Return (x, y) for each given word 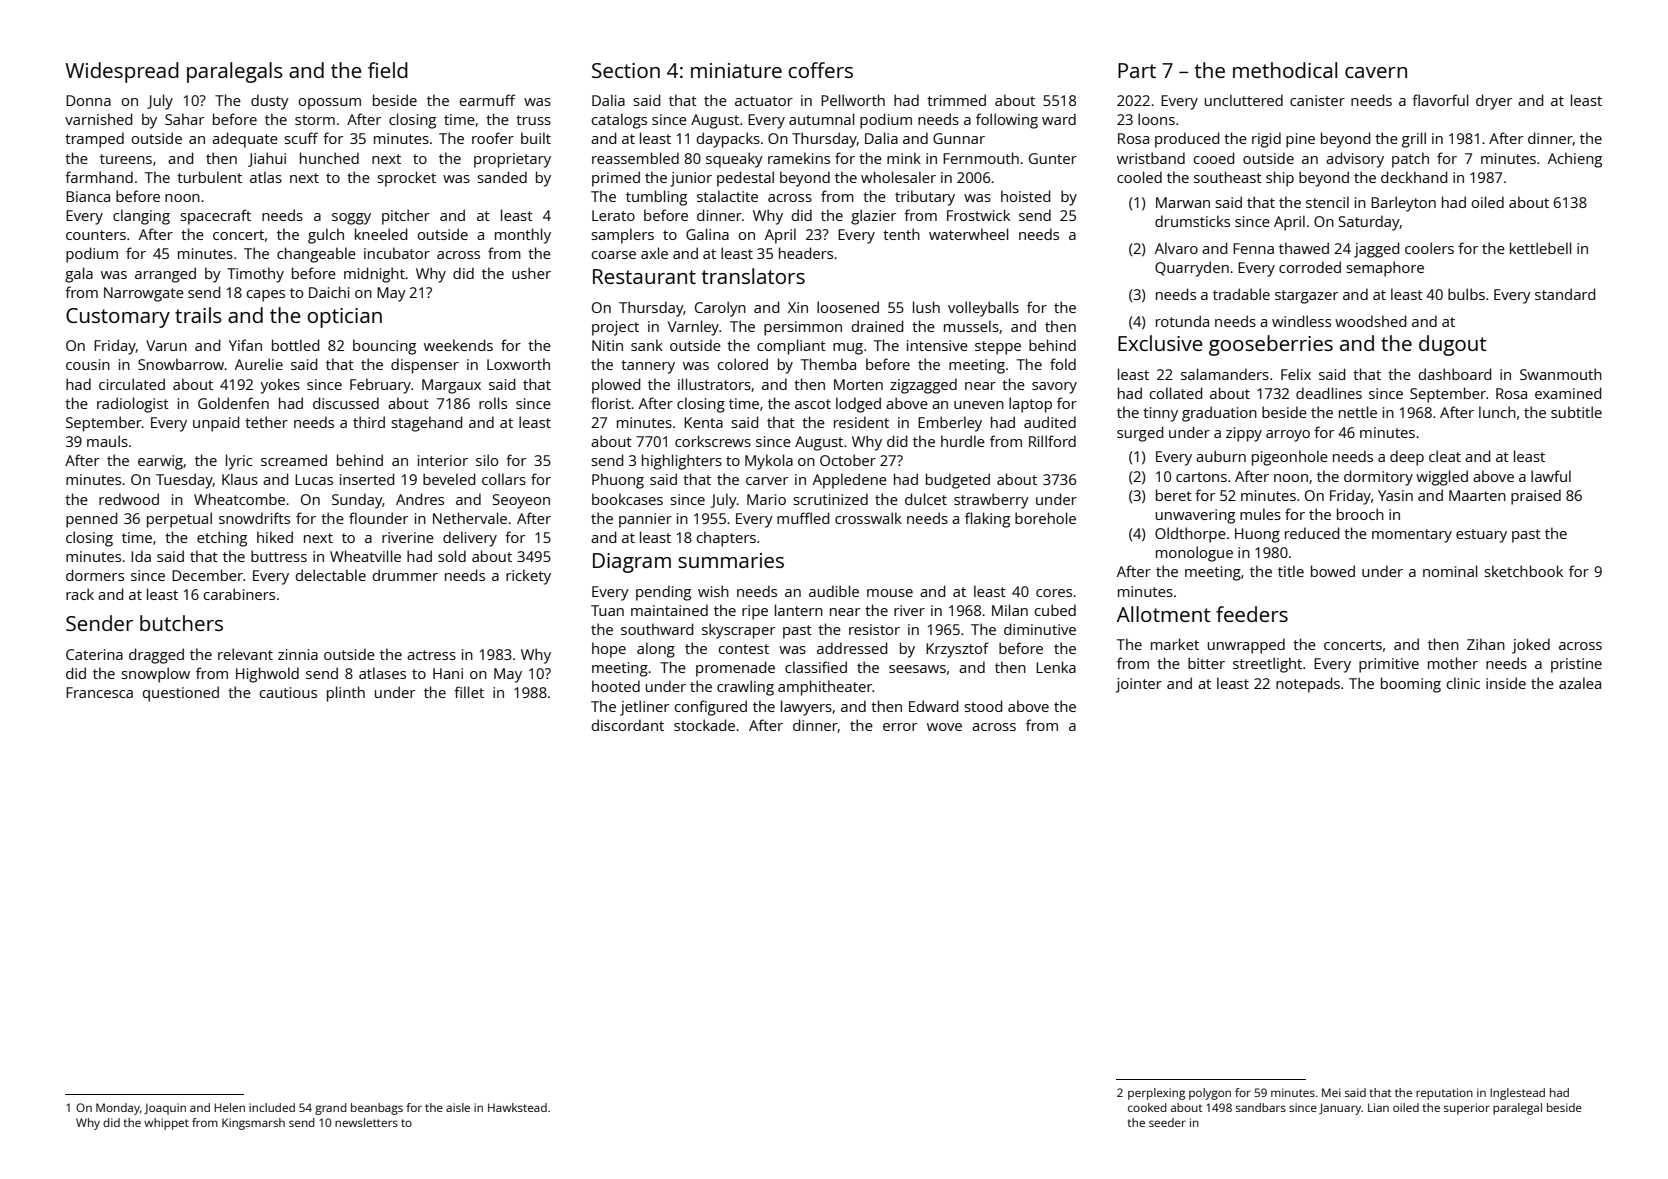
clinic (1463, 683)
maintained (669, 610)
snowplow (155, 675)
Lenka (1056, 667)
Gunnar (959, 138)
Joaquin (165, 1109)
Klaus (240, 479)
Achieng (1575, 160)
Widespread (122, 72)
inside (1506, 683)
